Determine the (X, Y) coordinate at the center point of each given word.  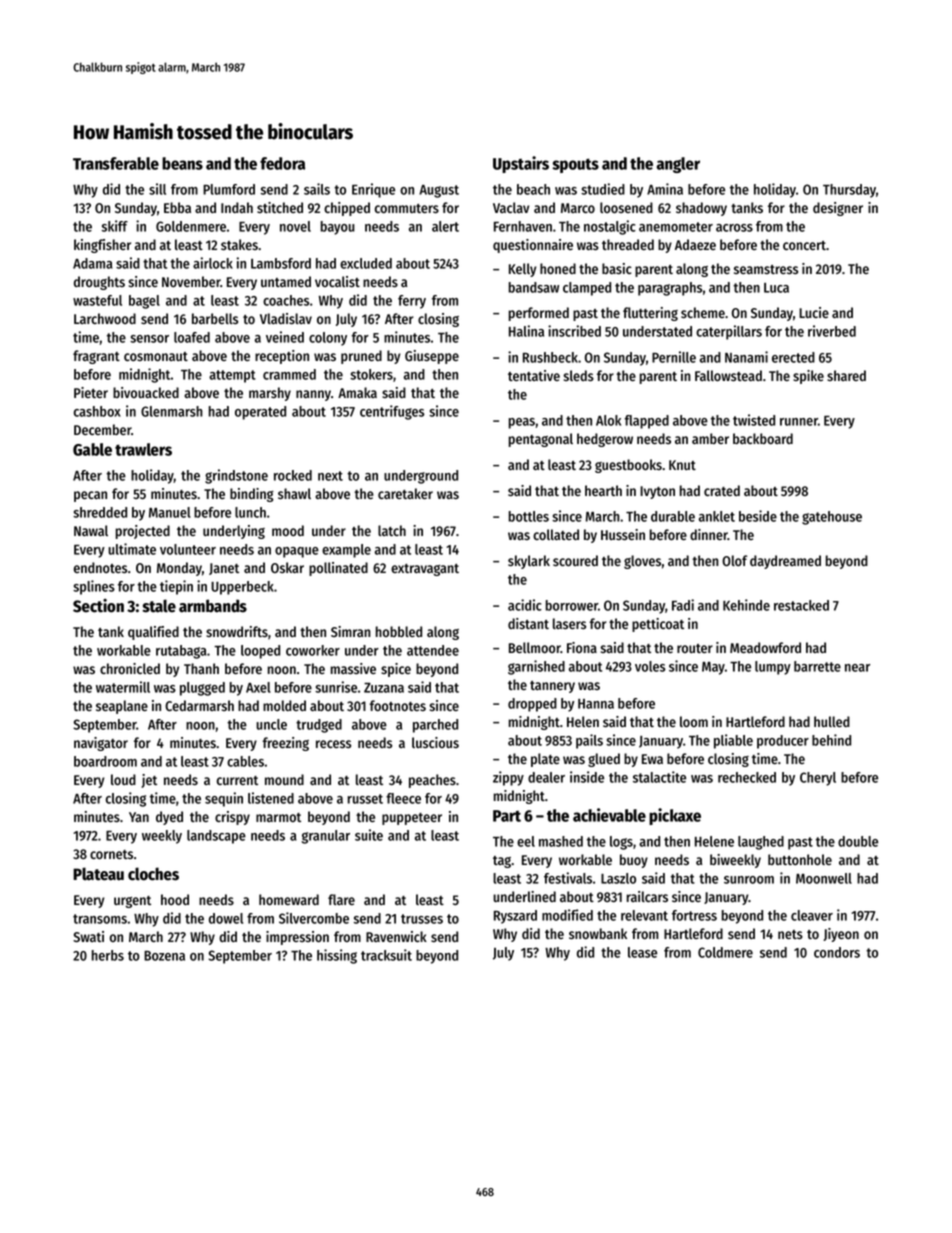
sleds (578, 375)
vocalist (337, 281)
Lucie (814, 312)
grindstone (236, 476)
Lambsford (281, 263)
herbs (108, 955)
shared (846, 375)
